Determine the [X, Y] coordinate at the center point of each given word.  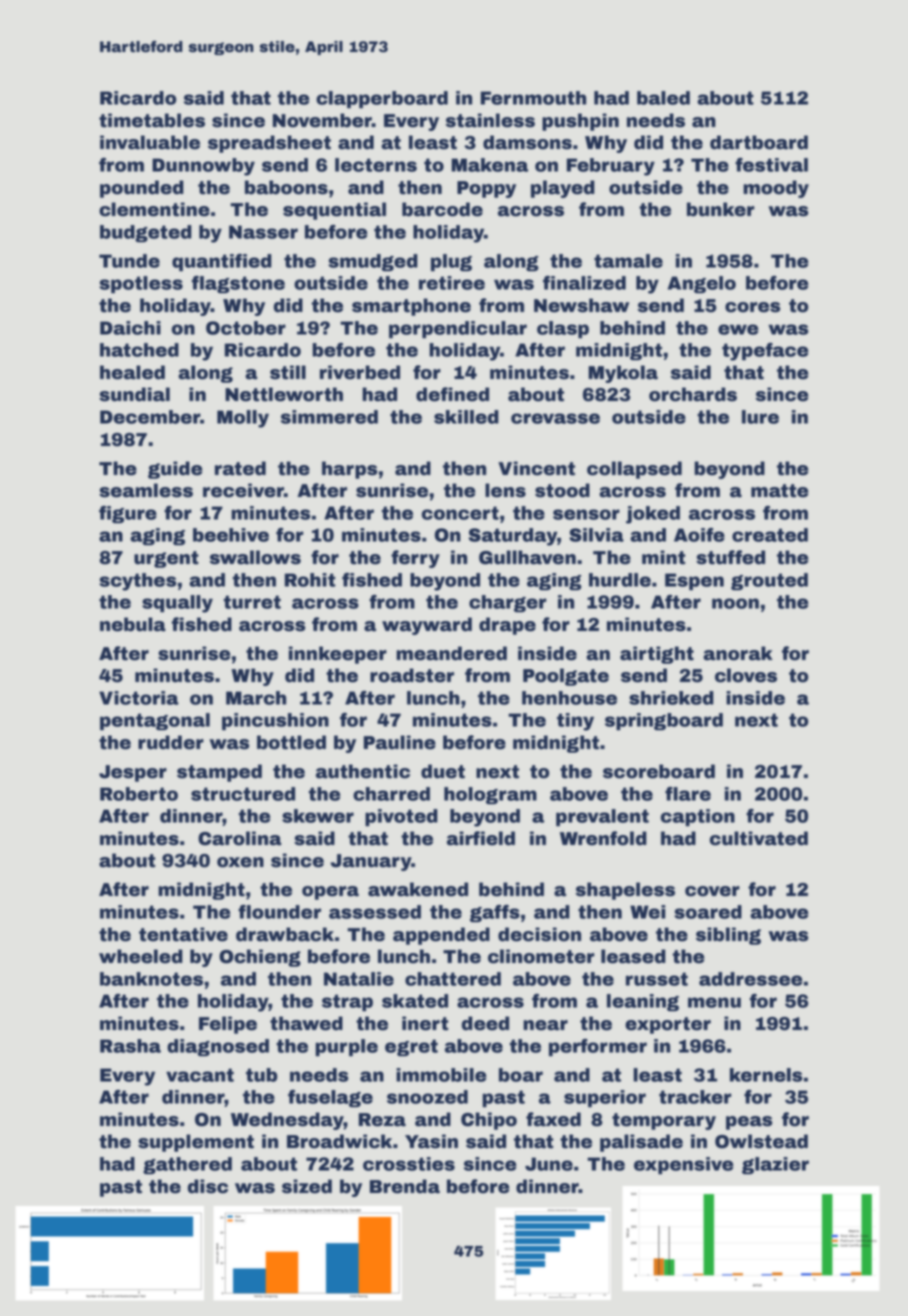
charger [508, 604]
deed [485, 1023]
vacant [200, 1075]
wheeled [141, 956]
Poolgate [566, 677]
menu [714, 1002]
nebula [133, 624]
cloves [746, 675]
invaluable [150, 142]
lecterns [376, 165]
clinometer [541, 956]
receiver [243, 490]
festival [771, 164]
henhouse [569, 698]
